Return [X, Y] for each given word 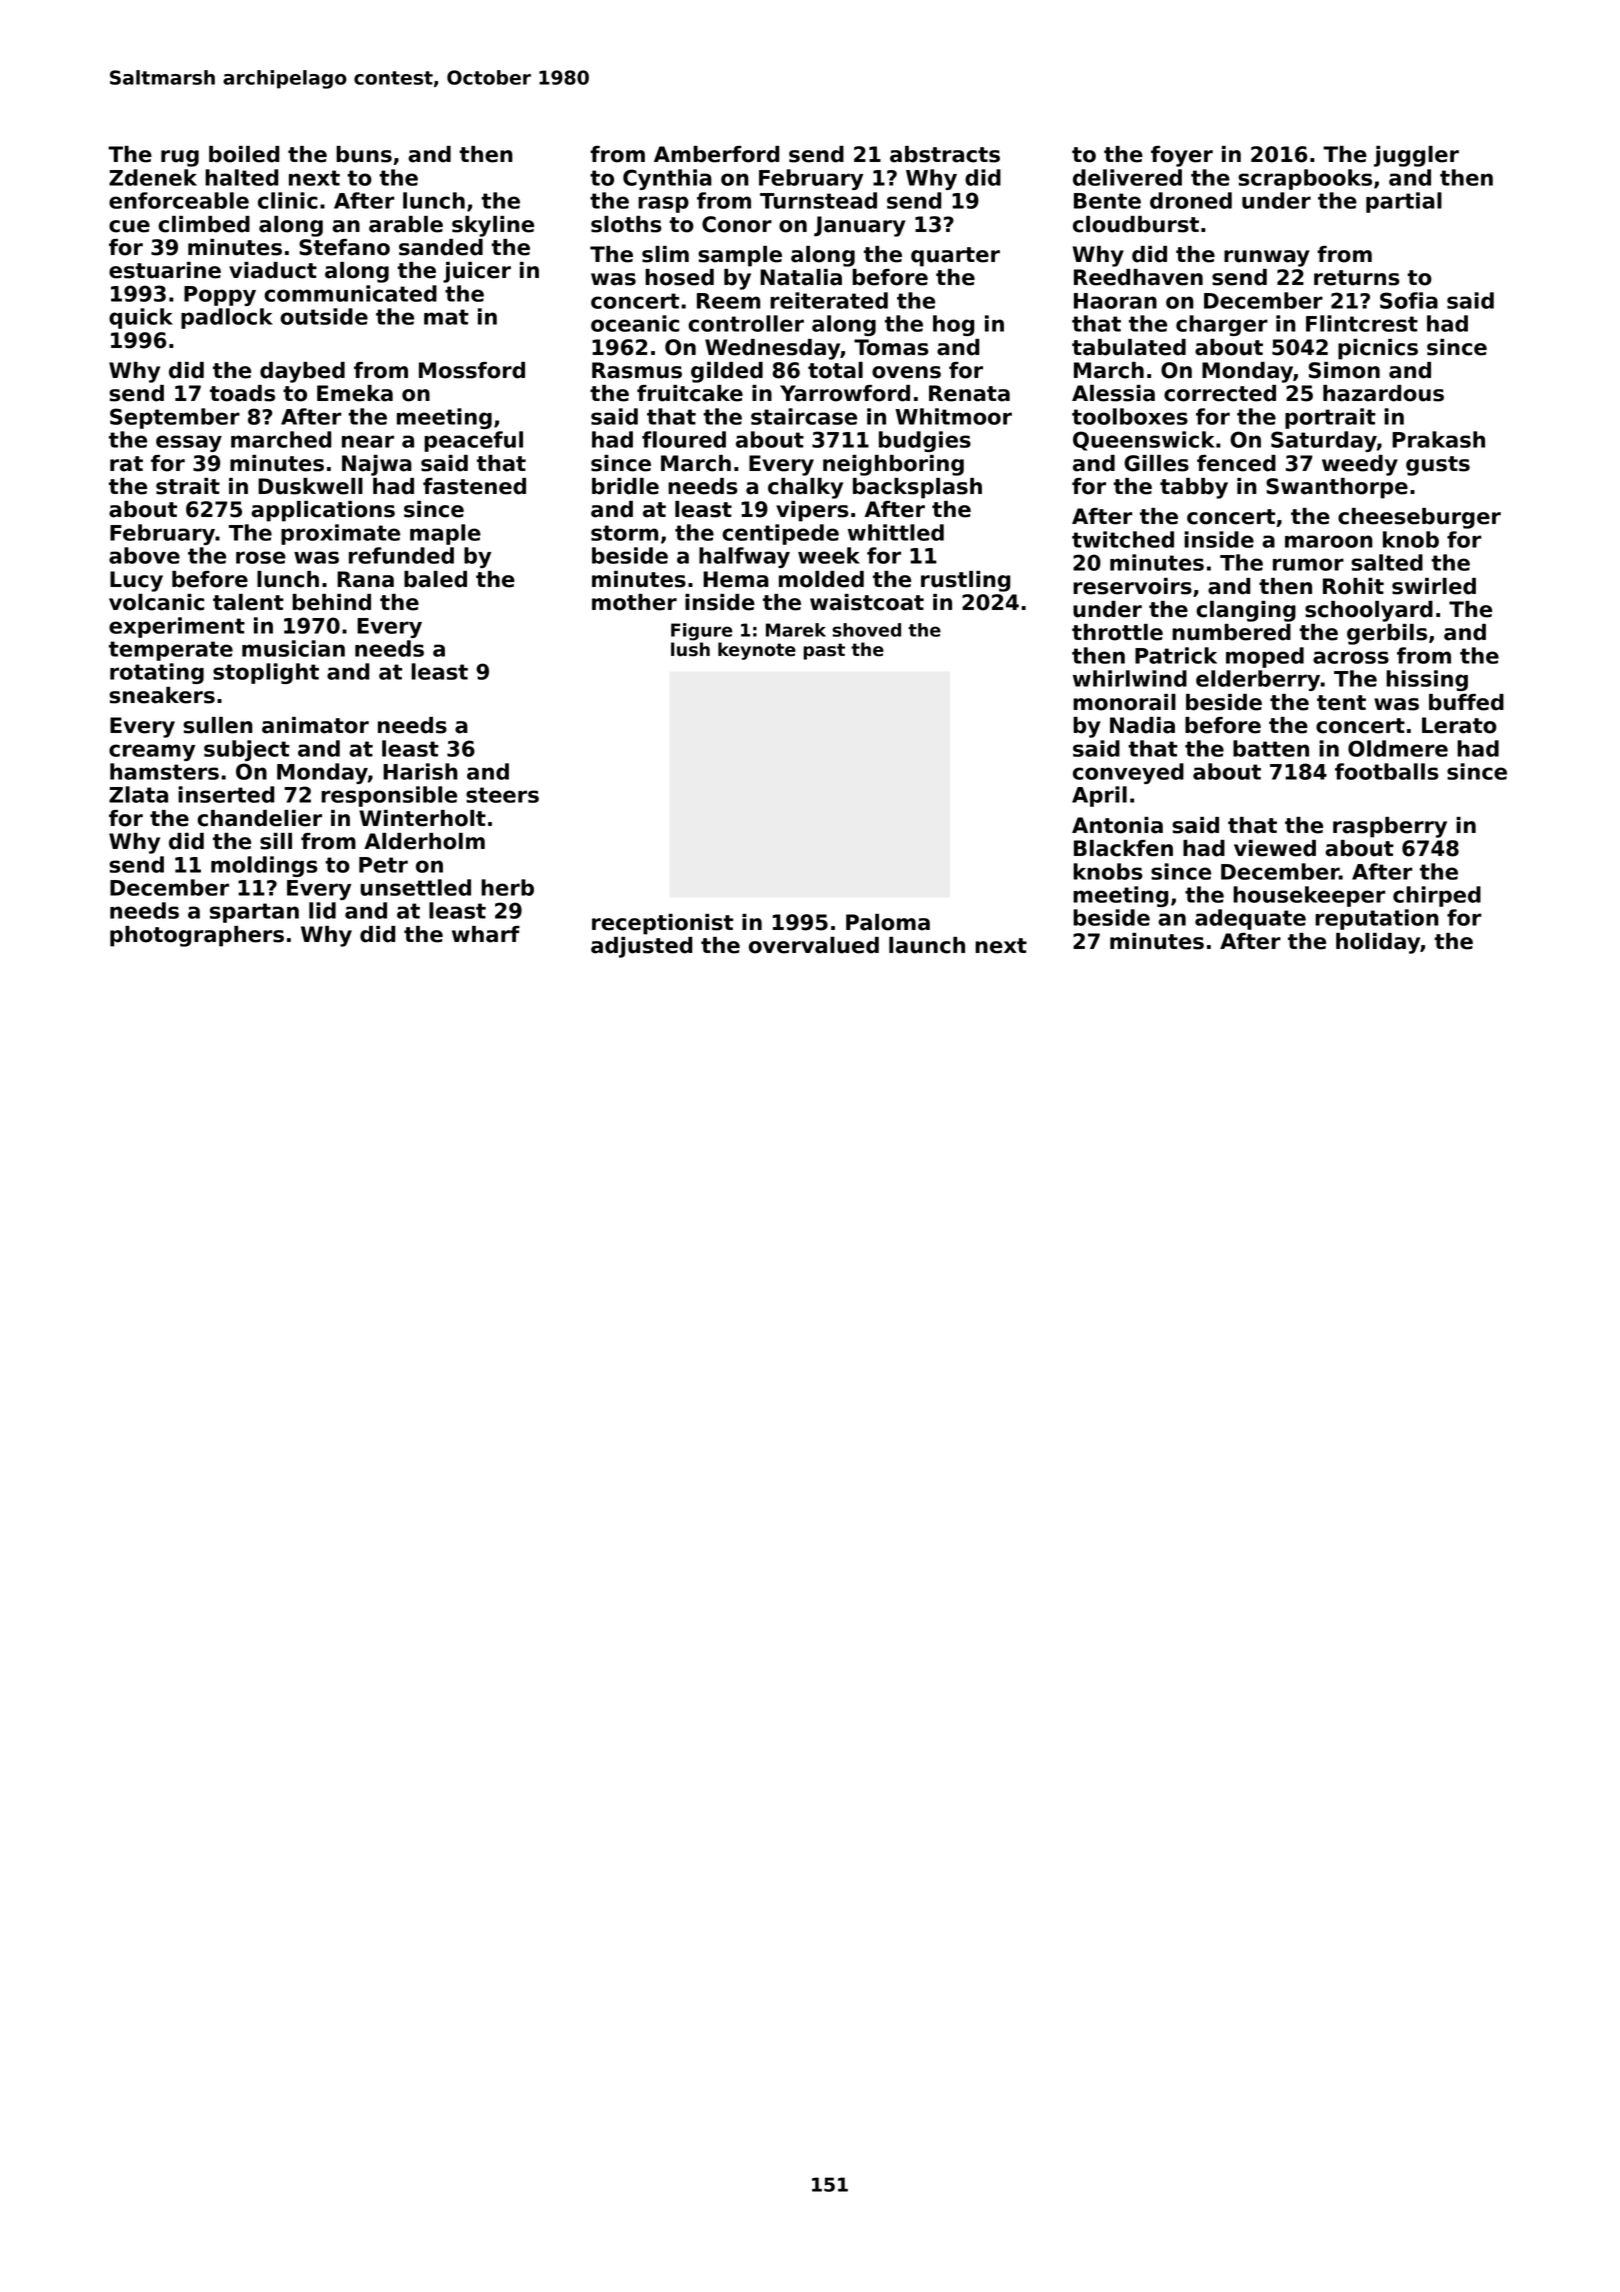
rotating [157, 673]
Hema [736, 579]
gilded [727, 372]
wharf [486, 934]
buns [364, 154]
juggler [1416, 156]
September [175, 418]
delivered [1127, 177]
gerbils [1387, 634]
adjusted [641, 947]
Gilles [1156, 463]
